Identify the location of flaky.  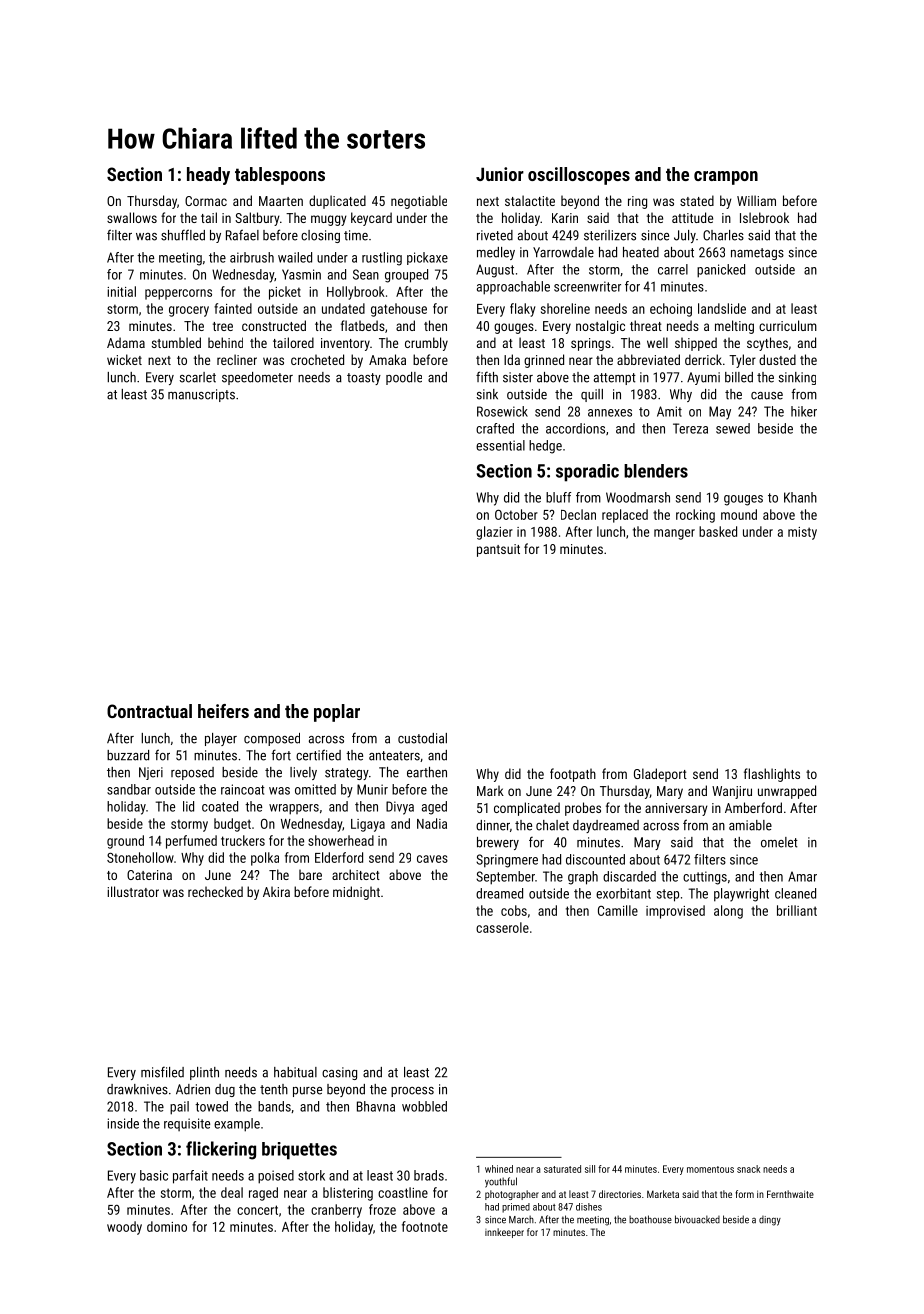
(523, 310).
